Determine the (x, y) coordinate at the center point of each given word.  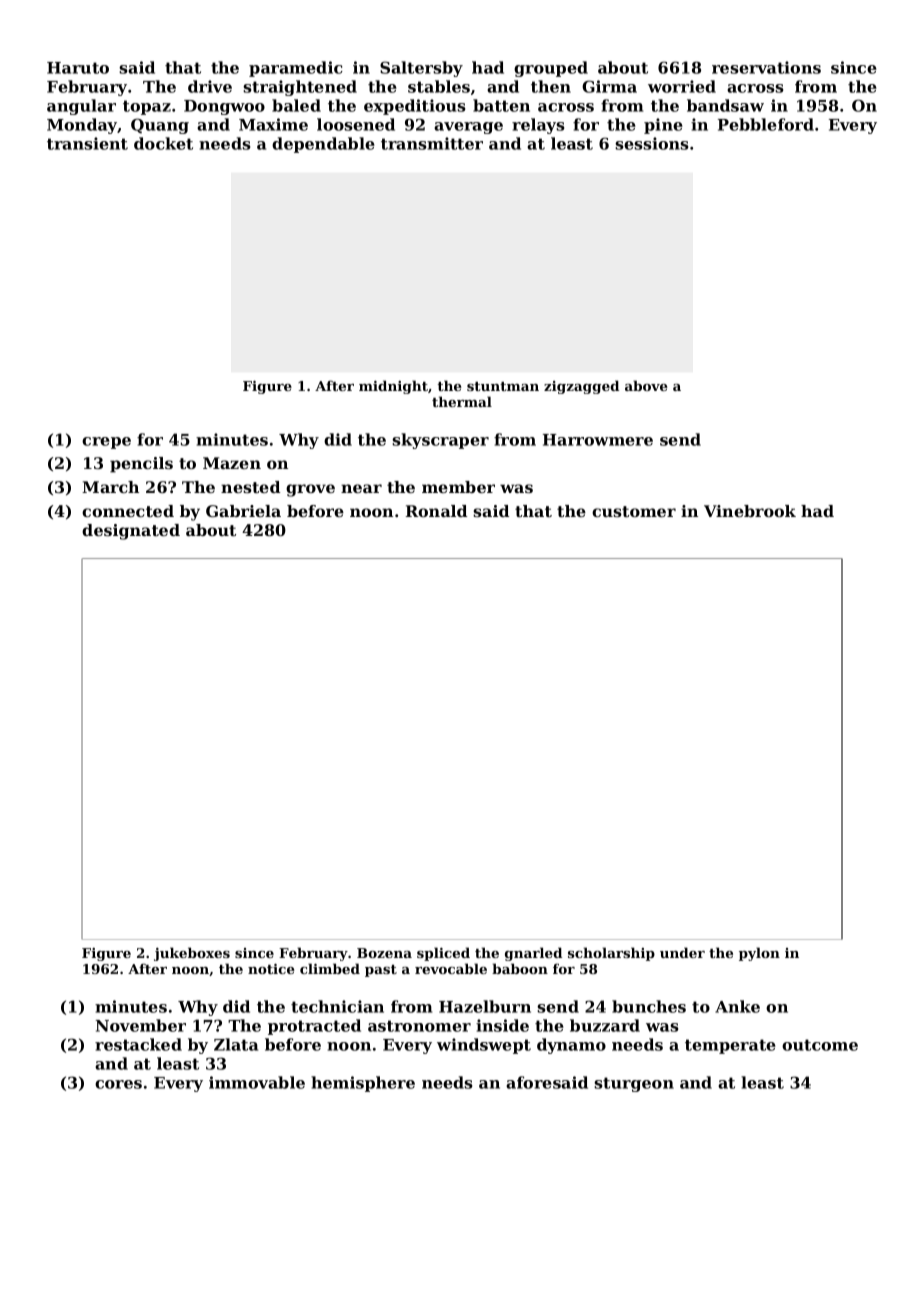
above (646, 385)
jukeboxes (192, 954)
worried (682, 86)
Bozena (384, 953)
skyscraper (440, 441)
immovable (257, 1082)
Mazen (232, 463)
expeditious (414, 107)
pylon (759, 954)
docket (163, 143)
